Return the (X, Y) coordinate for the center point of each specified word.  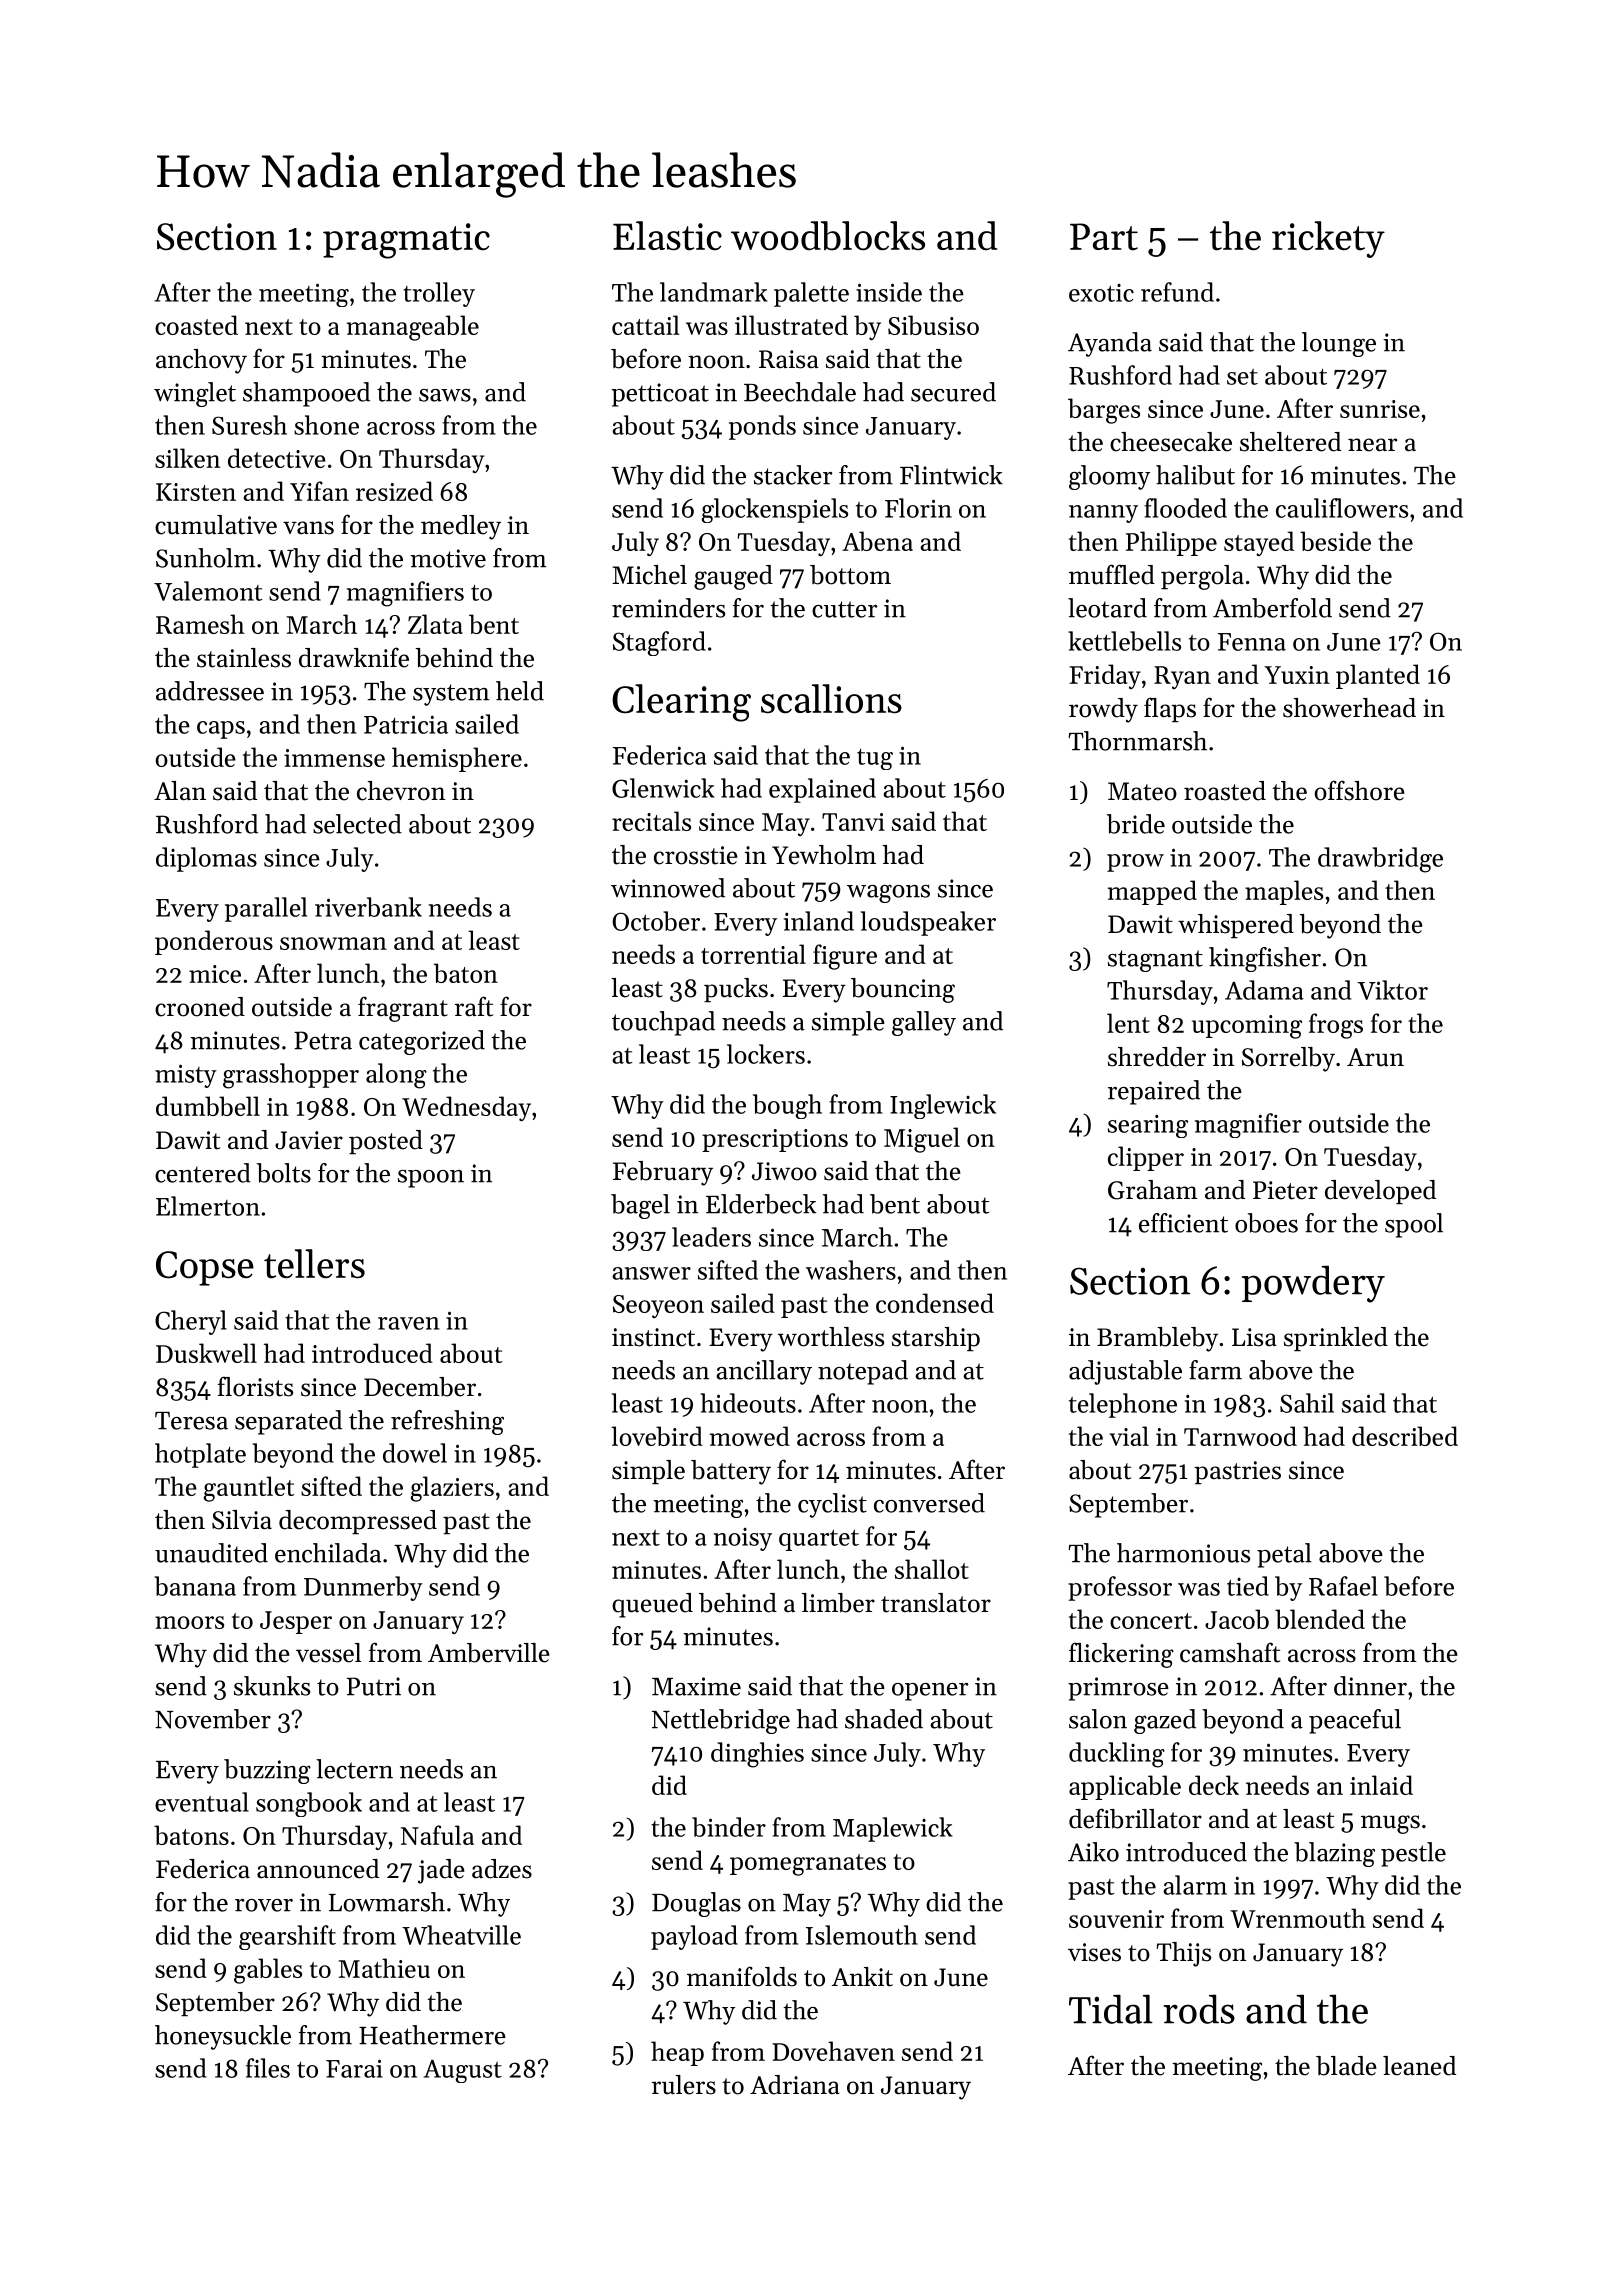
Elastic (667, 236)
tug (875, 759)
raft (474, 1006)
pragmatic (406, 241)
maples (1284, 892)
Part (1104, 237)
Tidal (1111, 2009)
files (268, 2068)
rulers (684, 2085)
